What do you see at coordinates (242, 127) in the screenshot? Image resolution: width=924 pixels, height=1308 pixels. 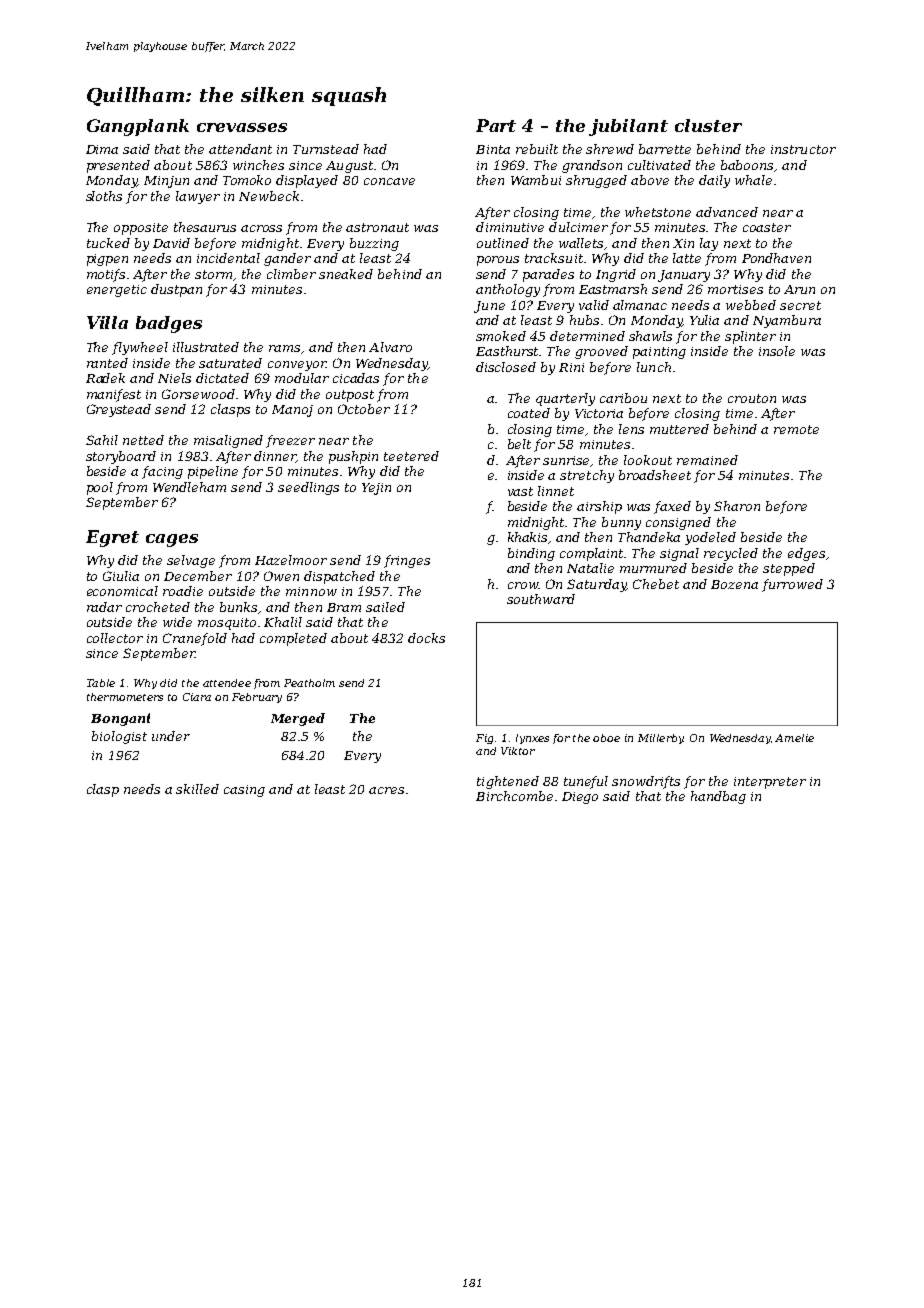 I see `crevasses` at bounding box center [242, 127].
